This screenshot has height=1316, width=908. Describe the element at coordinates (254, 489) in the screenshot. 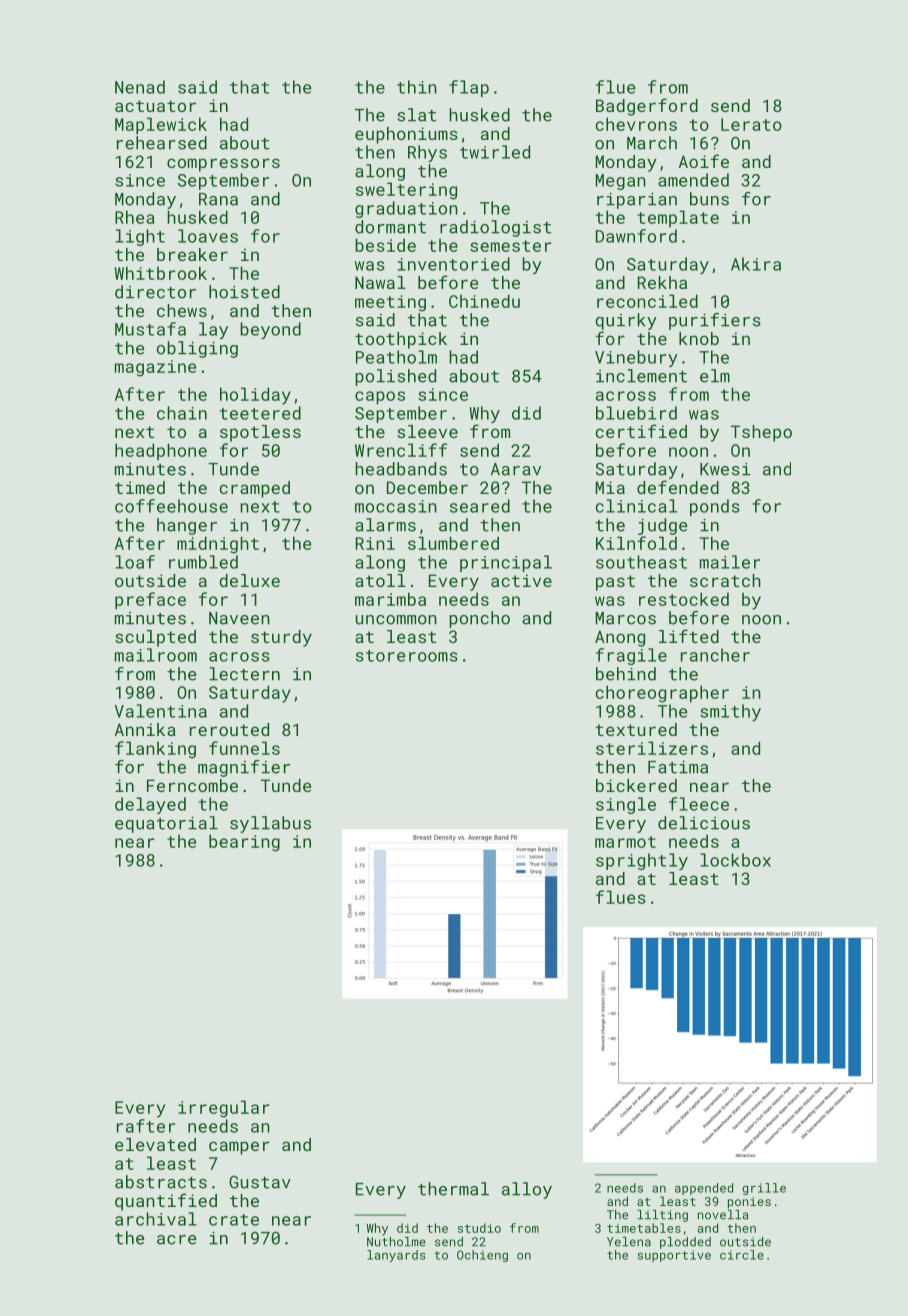

I see `cramped` at that location.
